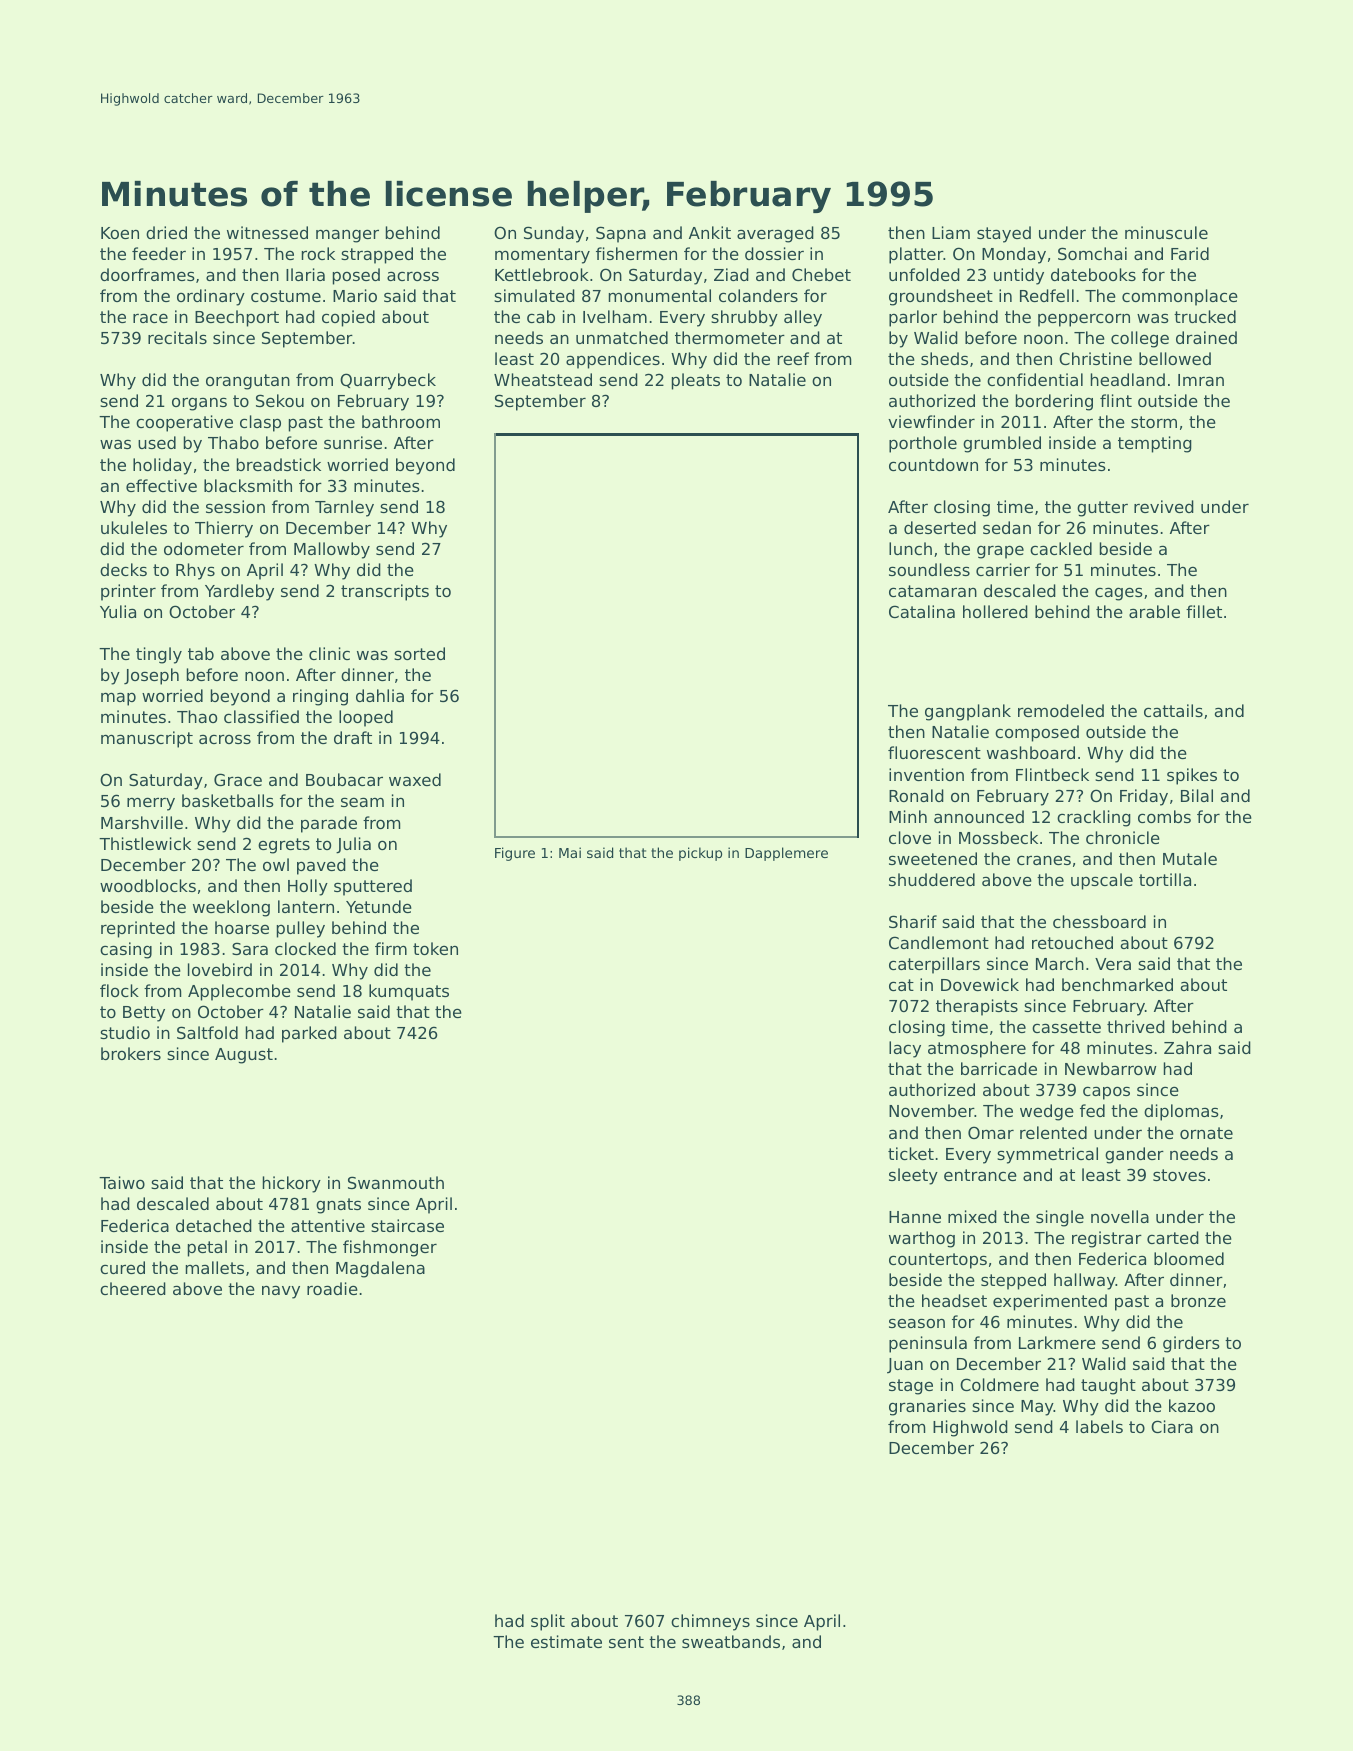 The width and height of the screenshot is (1353, 1751). Describe the element at coordinates (380, 695) in the screenshot. I see `dahlia` at that location.
